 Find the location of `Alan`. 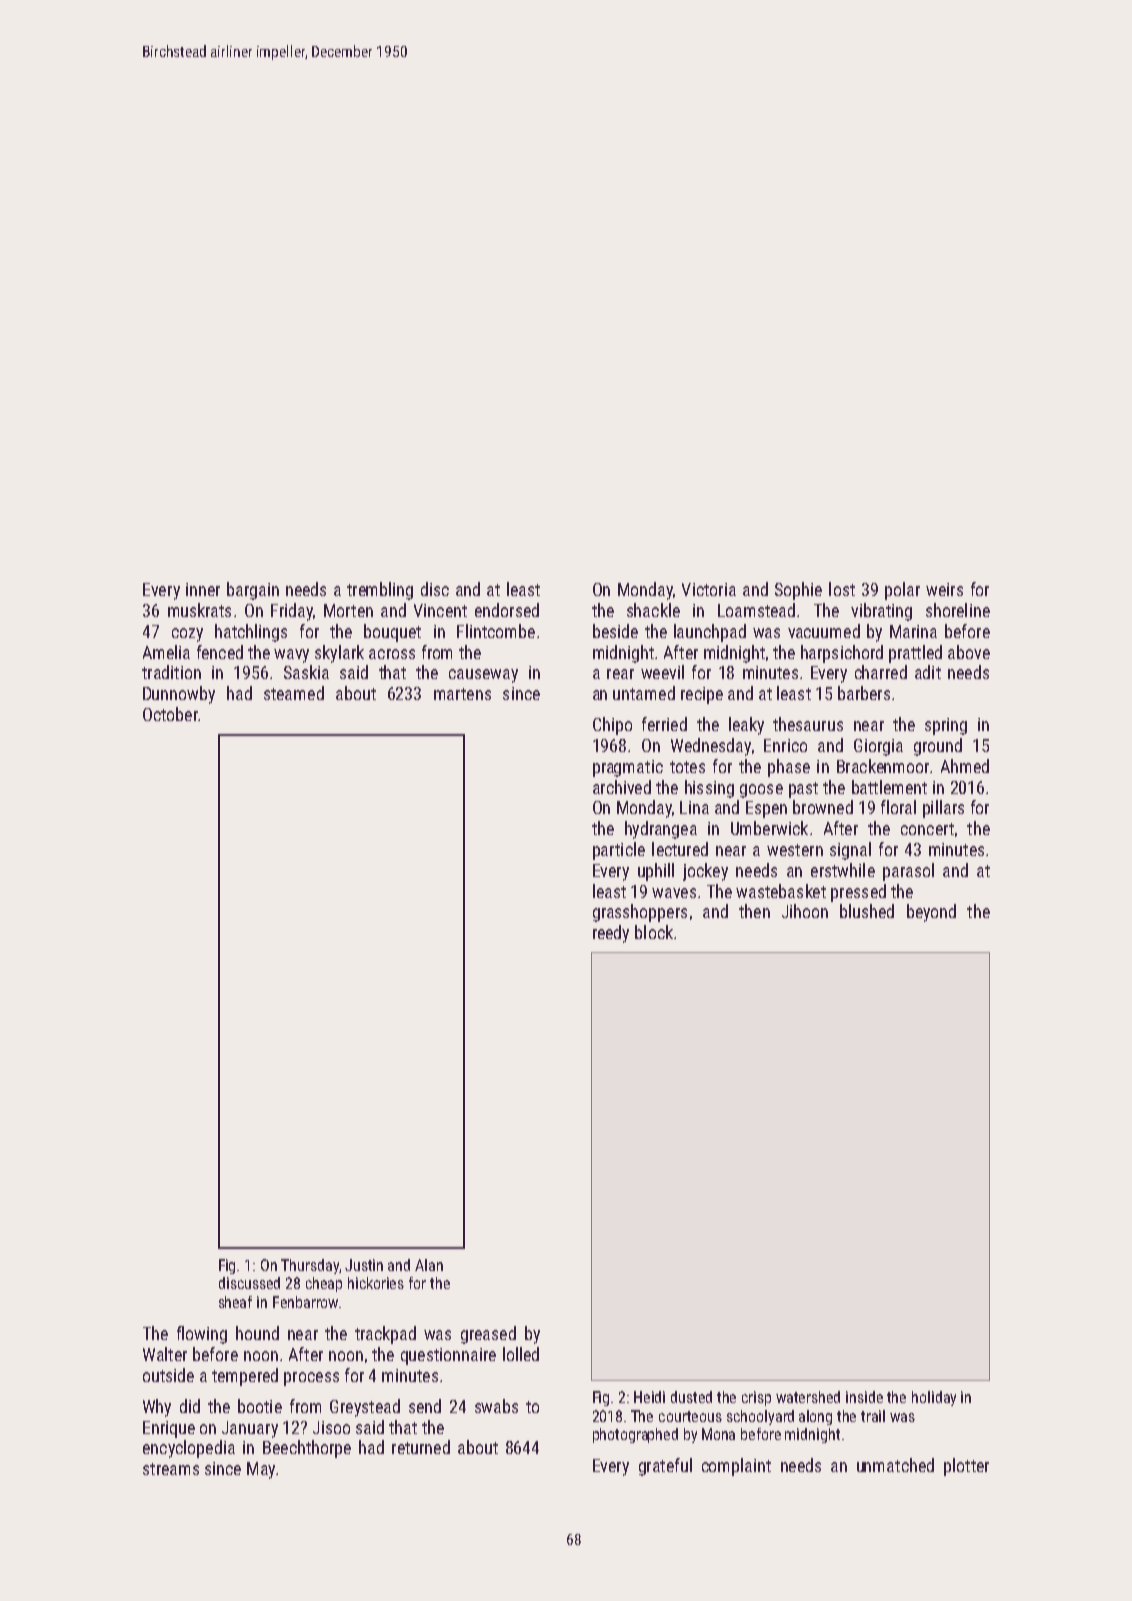

Alan is located at coordinates (429, 1265).
